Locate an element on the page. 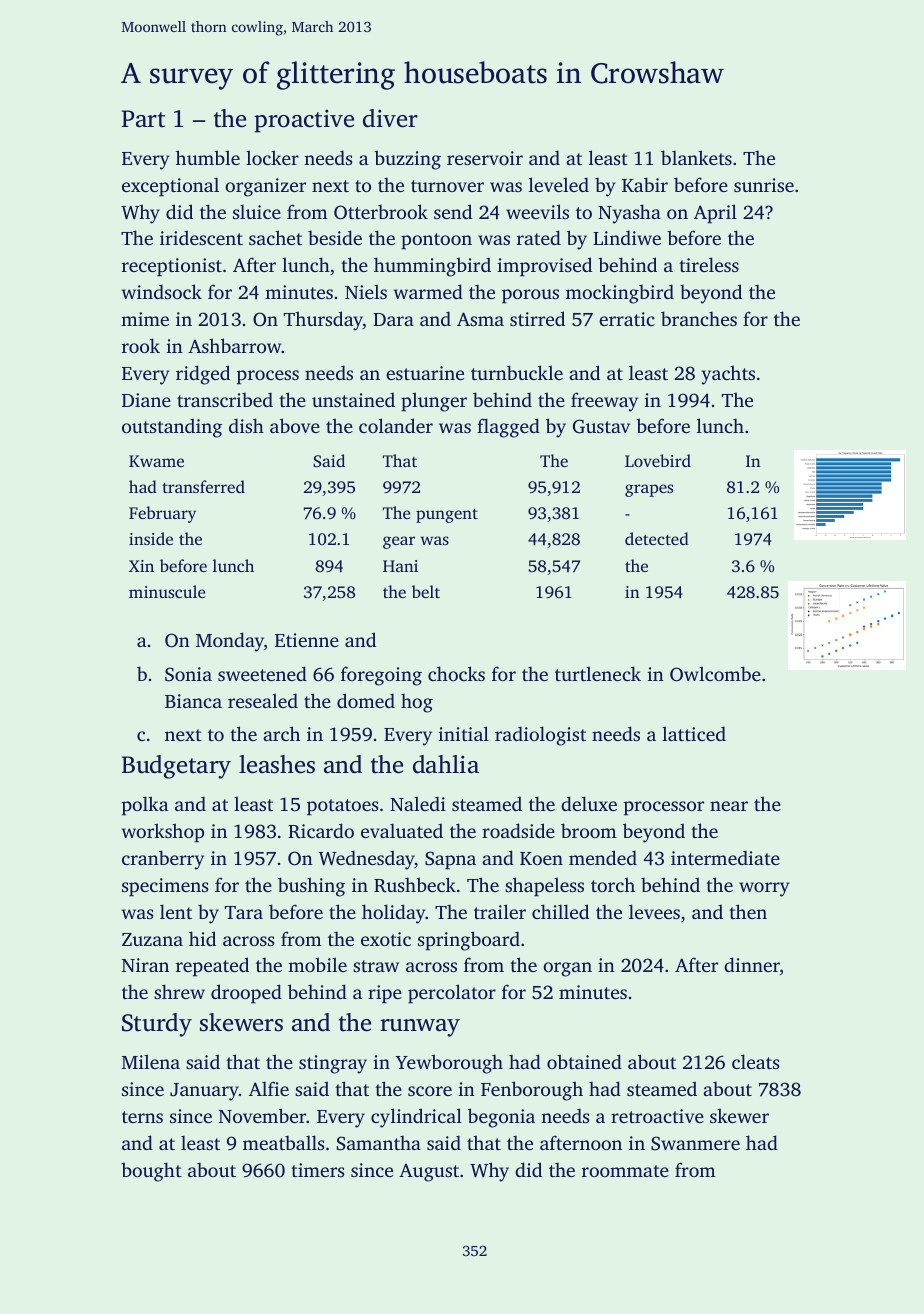  bought is located at coordinates (151, 1172).
